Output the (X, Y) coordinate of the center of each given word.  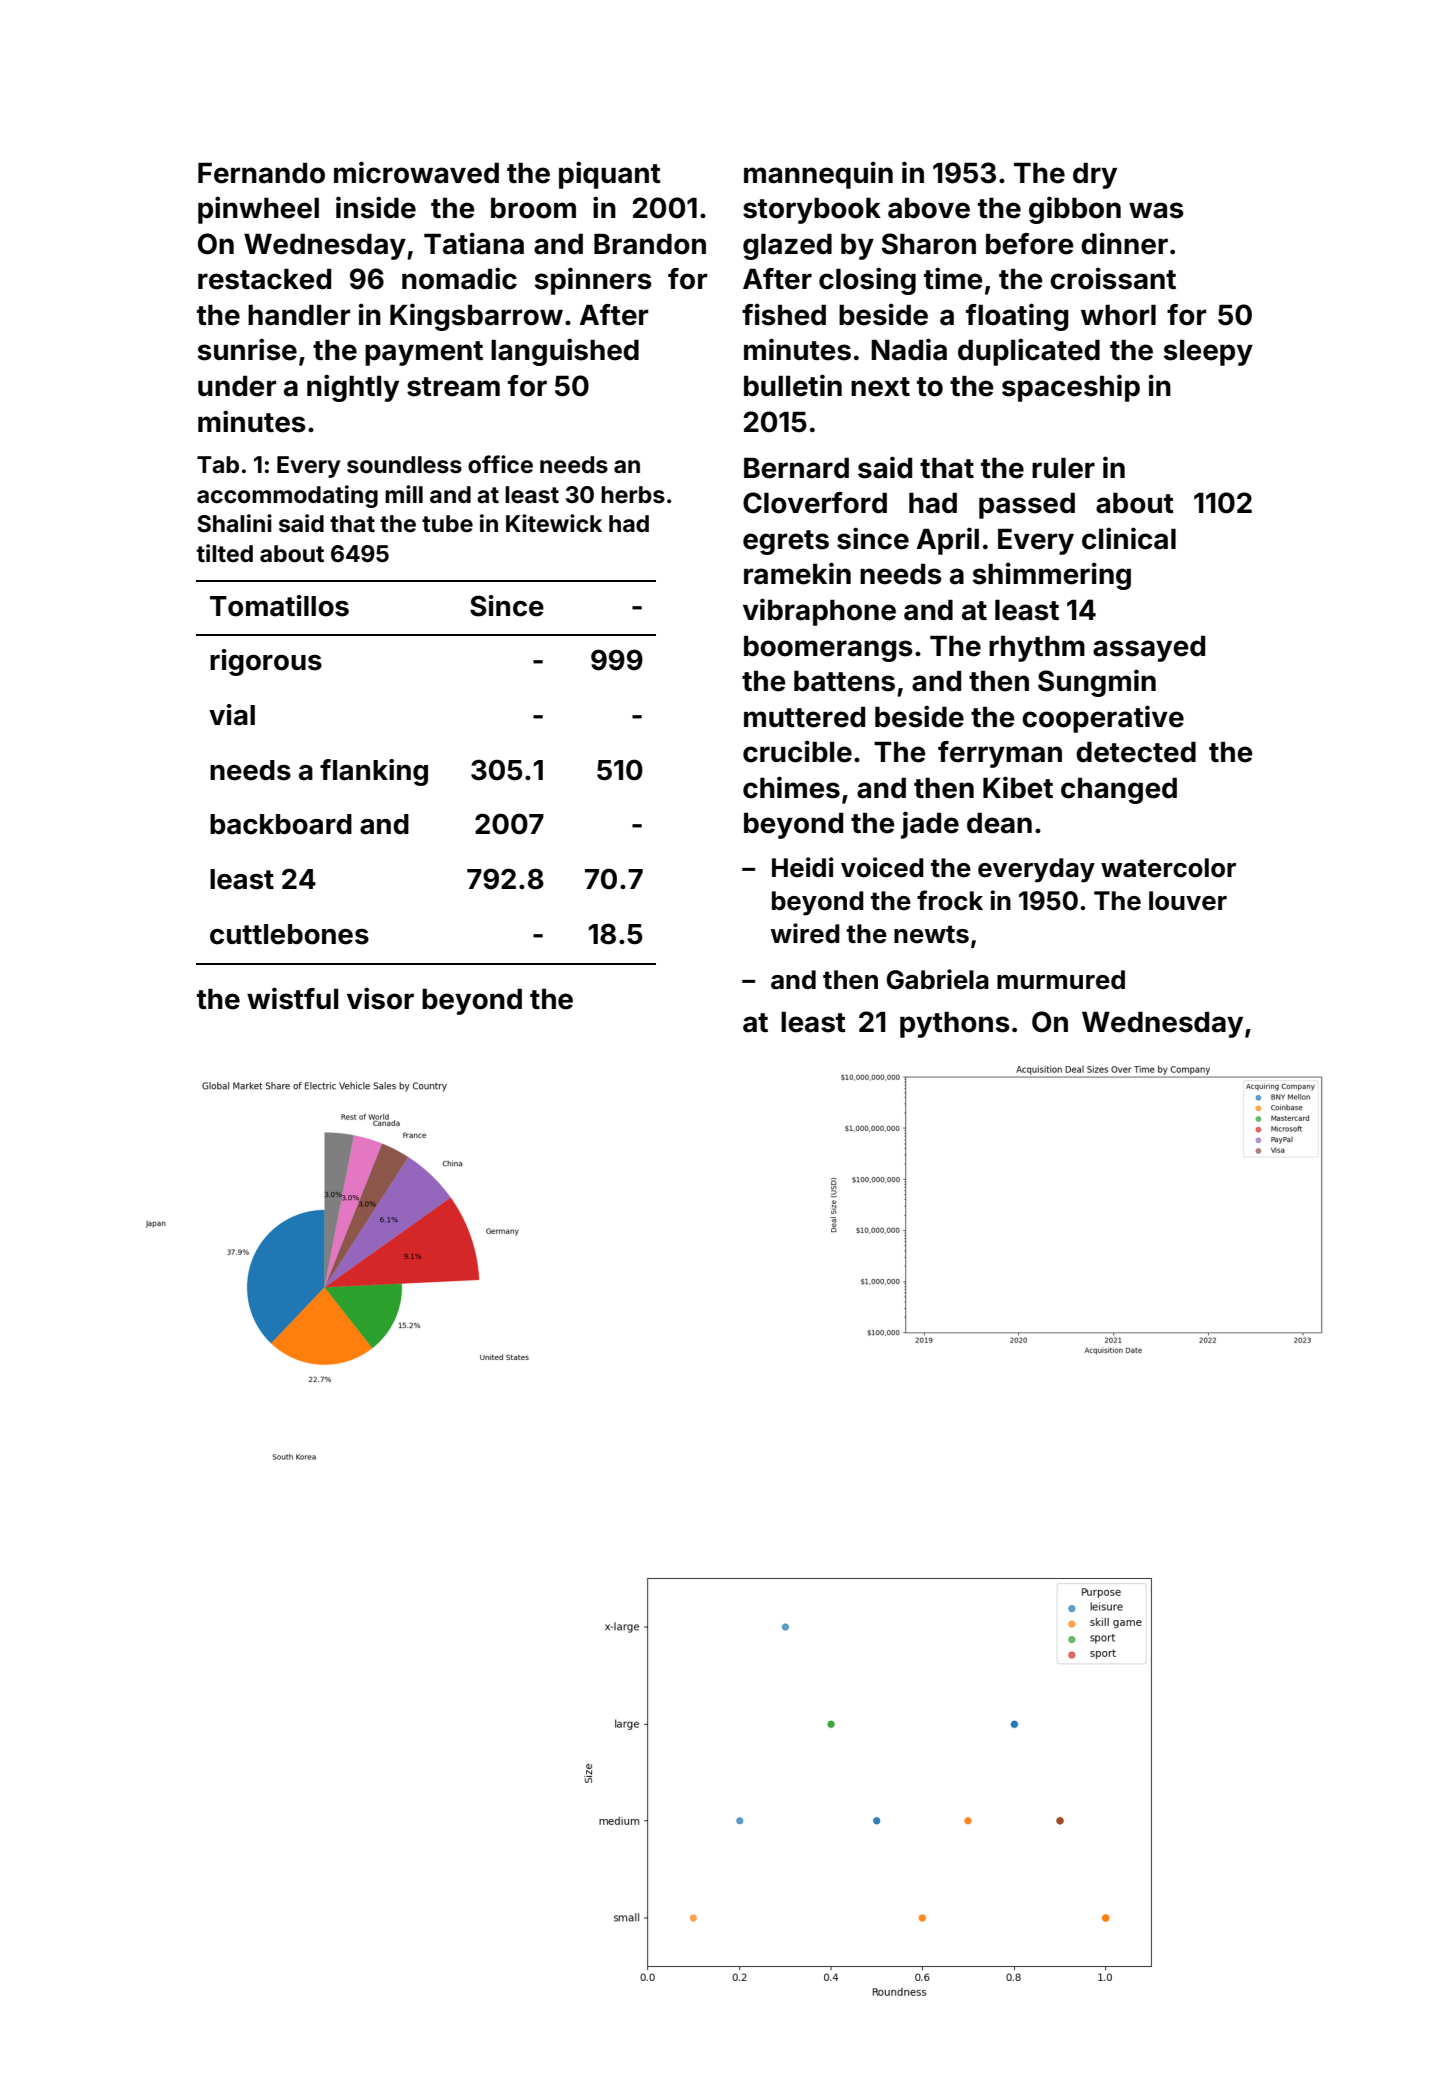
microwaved (416, 172)
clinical (1129, 538)
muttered (804, 717)
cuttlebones (289, 934)
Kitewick (554, 523)
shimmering (1052, 576)
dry (1095, 176)
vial (232, 715)
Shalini (234, 523)
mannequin (818, 175)
